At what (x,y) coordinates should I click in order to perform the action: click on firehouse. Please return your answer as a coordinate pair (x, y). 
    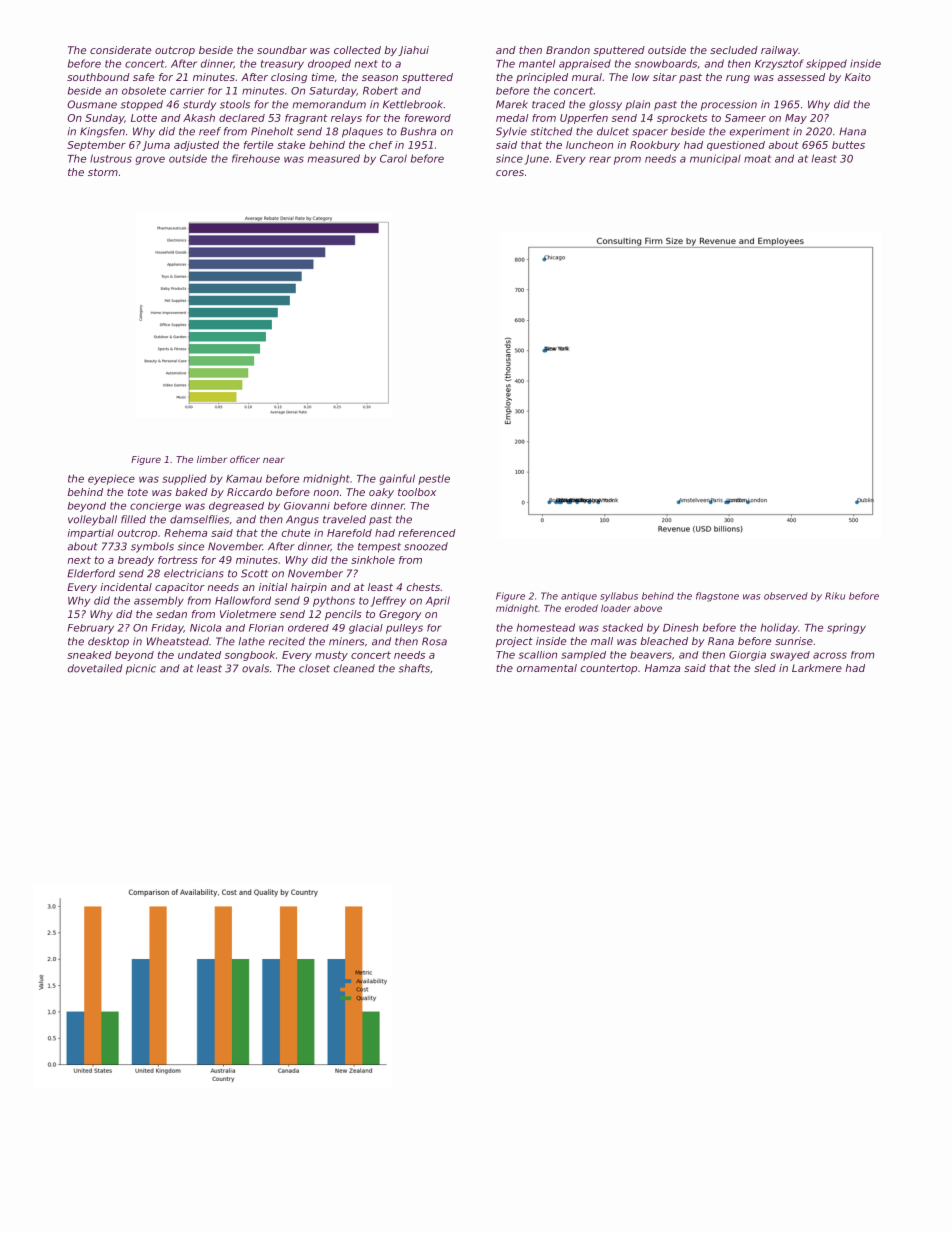
    Looking at the image, I should click on (256, 158).
